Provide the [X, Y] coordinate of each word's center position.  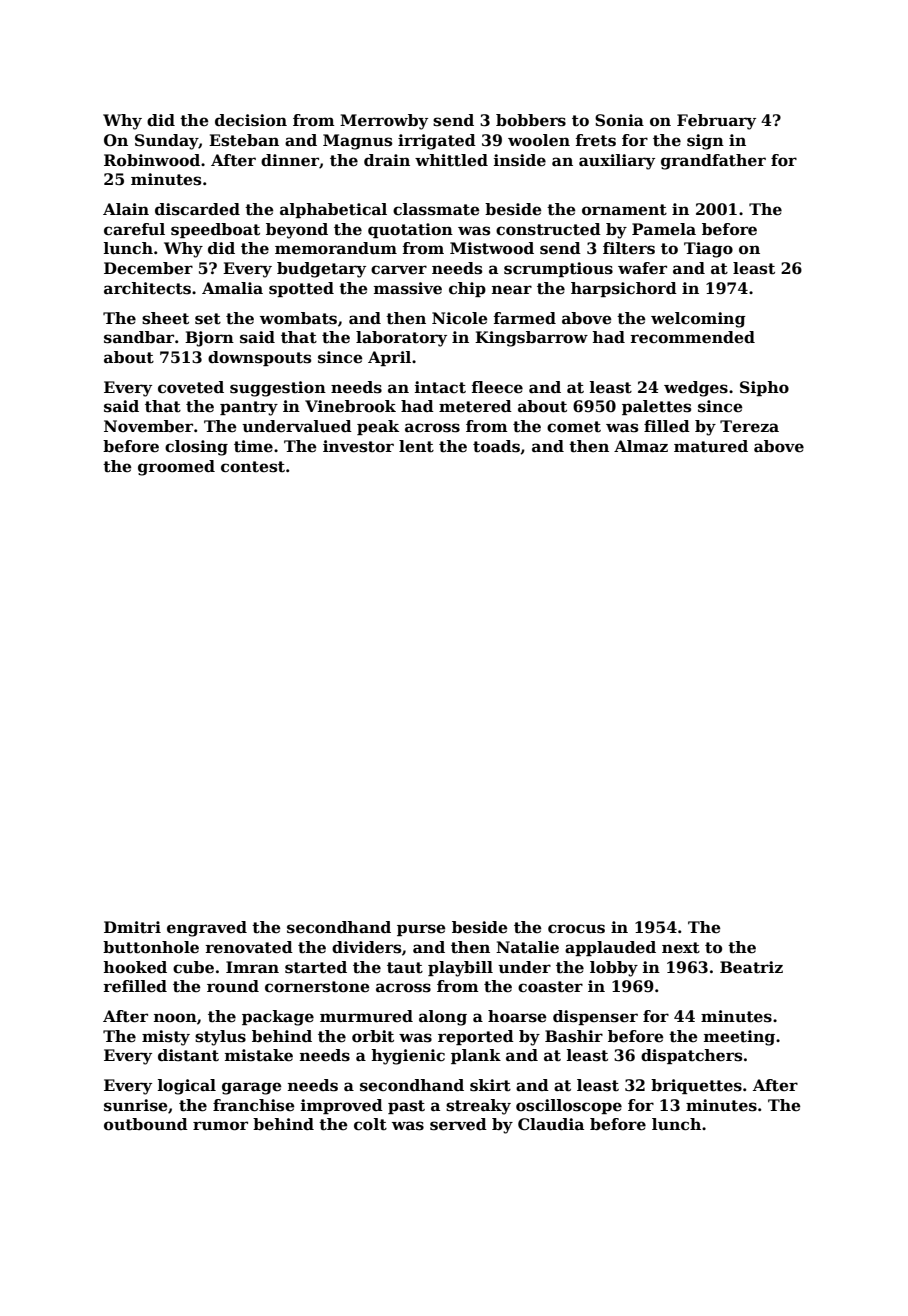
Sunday [167, 142]
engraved [207, 929]
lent [416, 446]
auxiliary [617, 162]
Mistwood [492, 248]
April [389, 358]
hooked [135, 967]
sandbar [139, 337]
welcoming [698, 320]
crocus [576, 929]
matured [711, 446]
